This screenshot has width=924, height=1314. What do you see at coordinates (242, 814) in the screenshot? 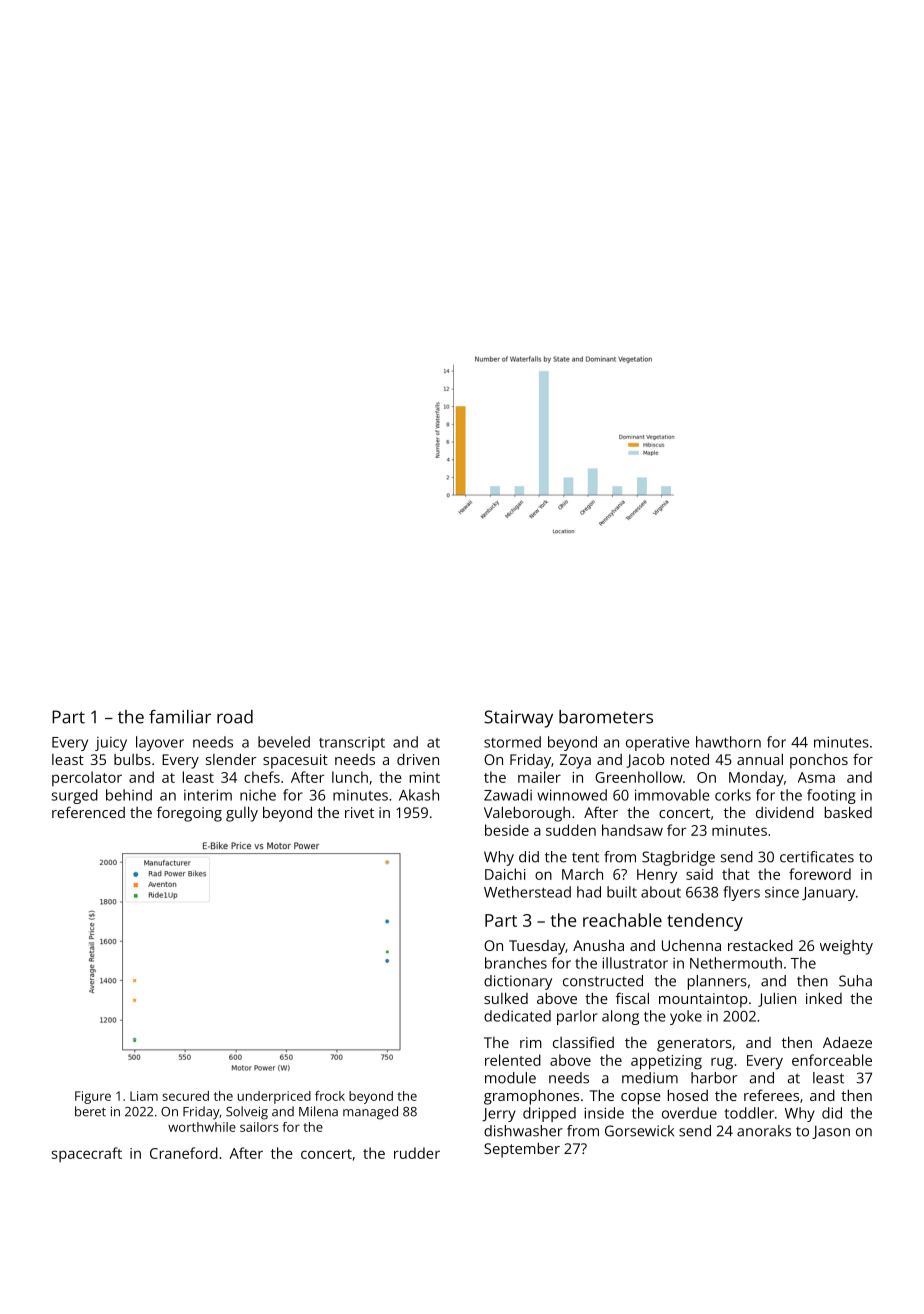
I see `gully` at bounding box center [242, 814].
